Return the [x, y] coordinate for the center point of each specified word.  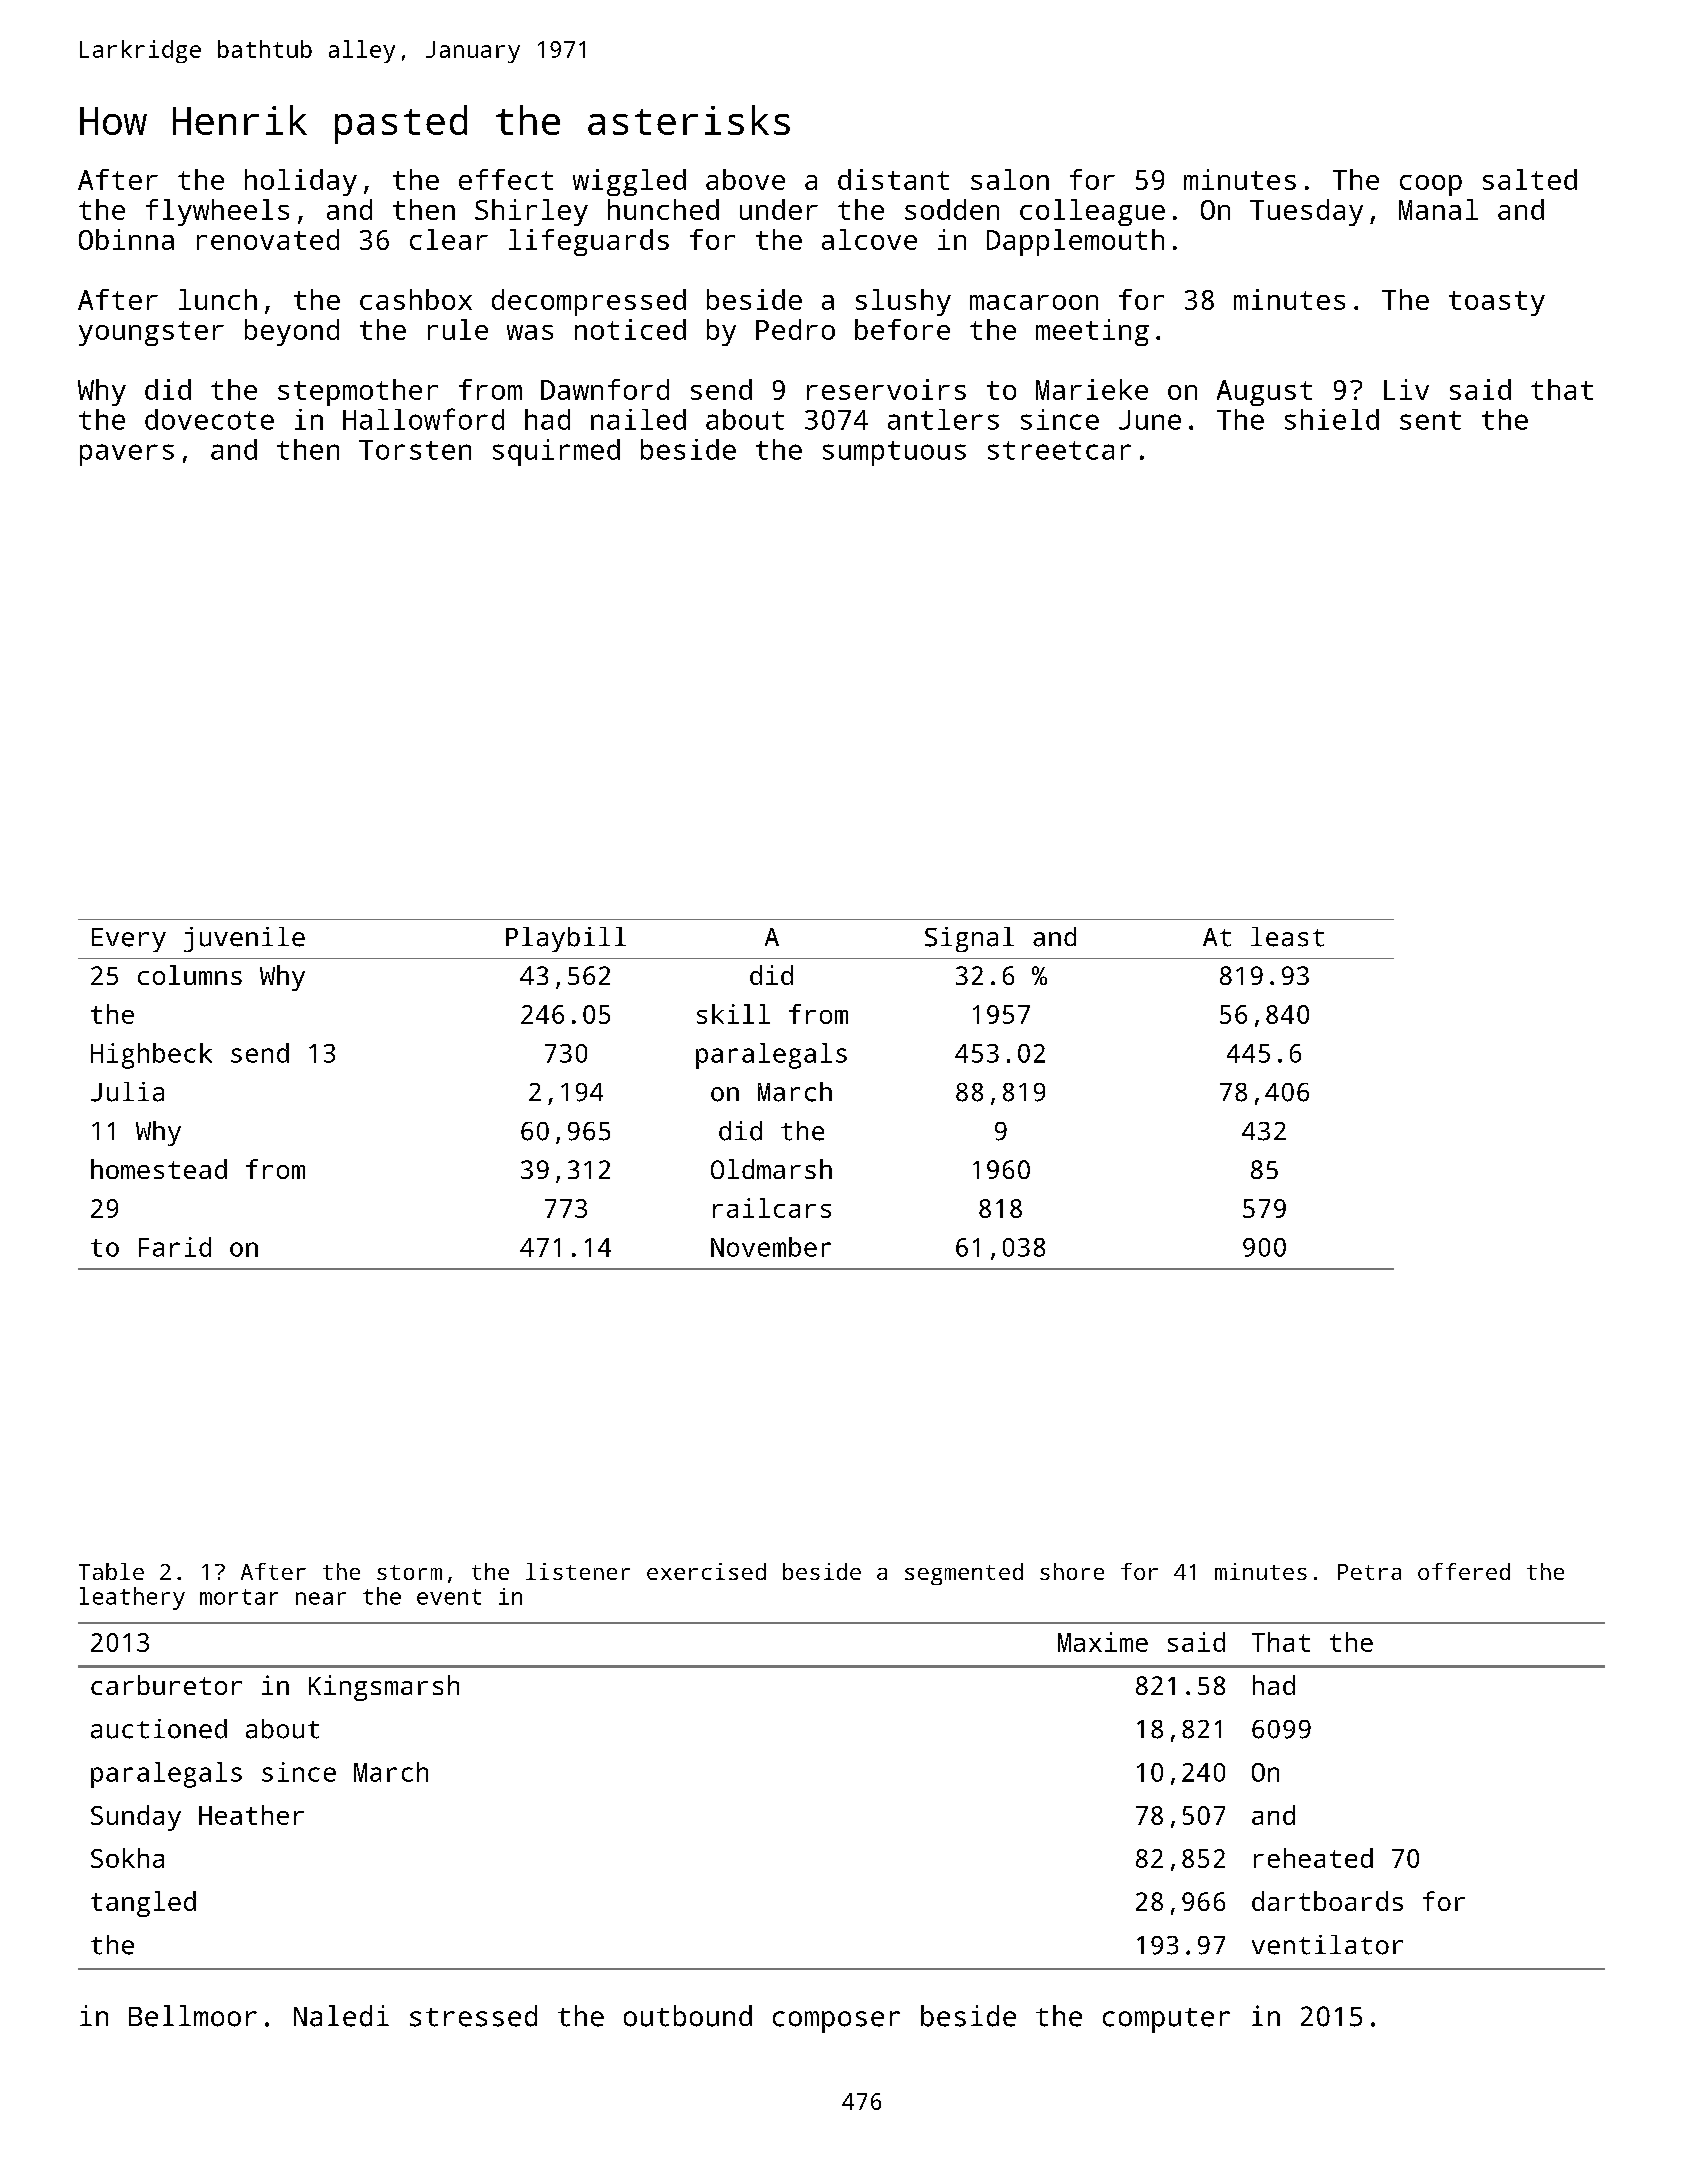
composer [836, 2022]
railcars [772, 1208]
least [1287, 937]
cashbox [416, 299]
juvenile [244, 939]
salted [1530, 179]
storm [409, 1572]
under [779, 209]
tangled [143, 1904]
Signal [969, 939]
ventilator [1327, 1945]
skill [733, 1014]
